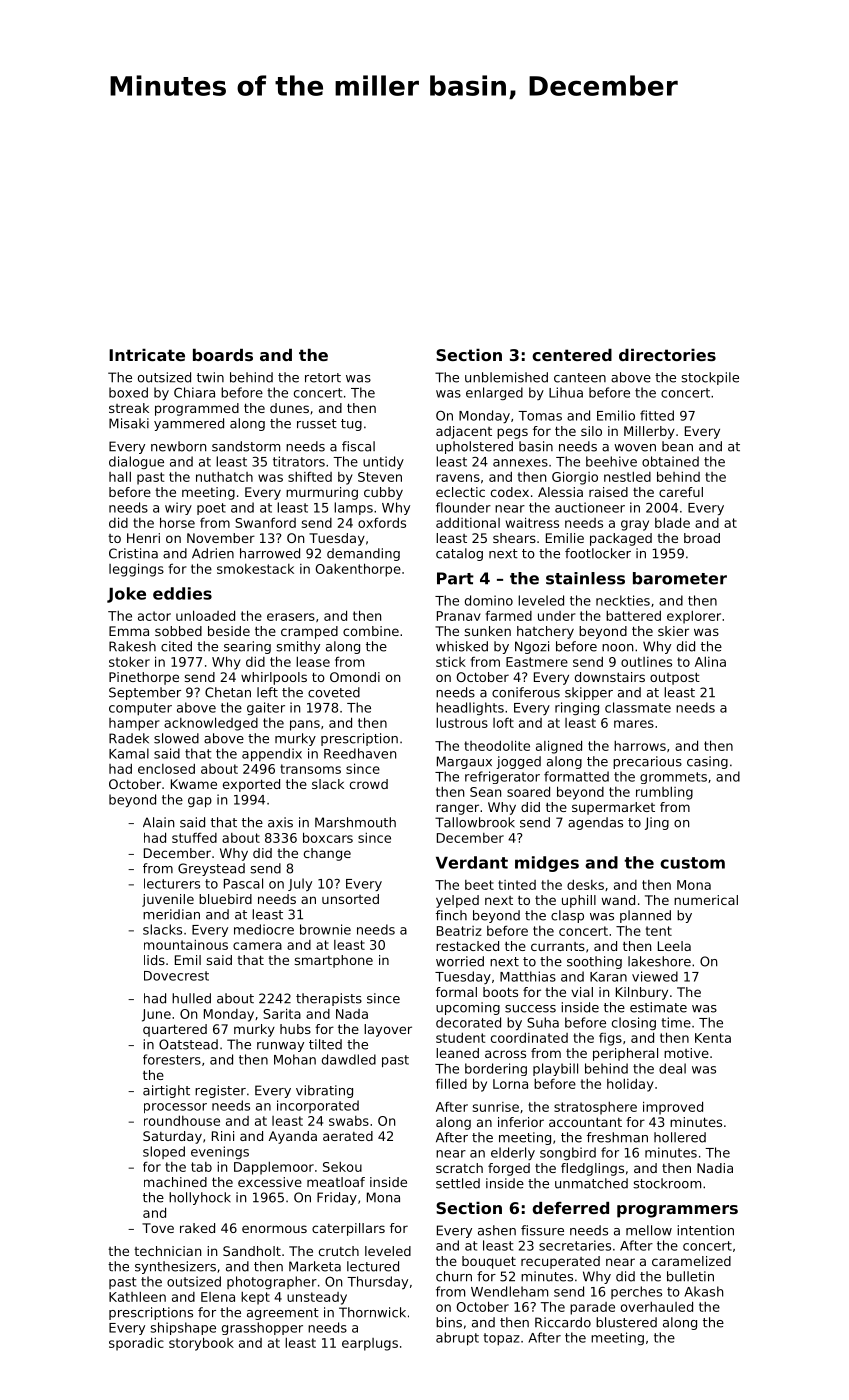  Describe the element at coordinates (667, 355) in the screenshot. I see `directories` at that location.
